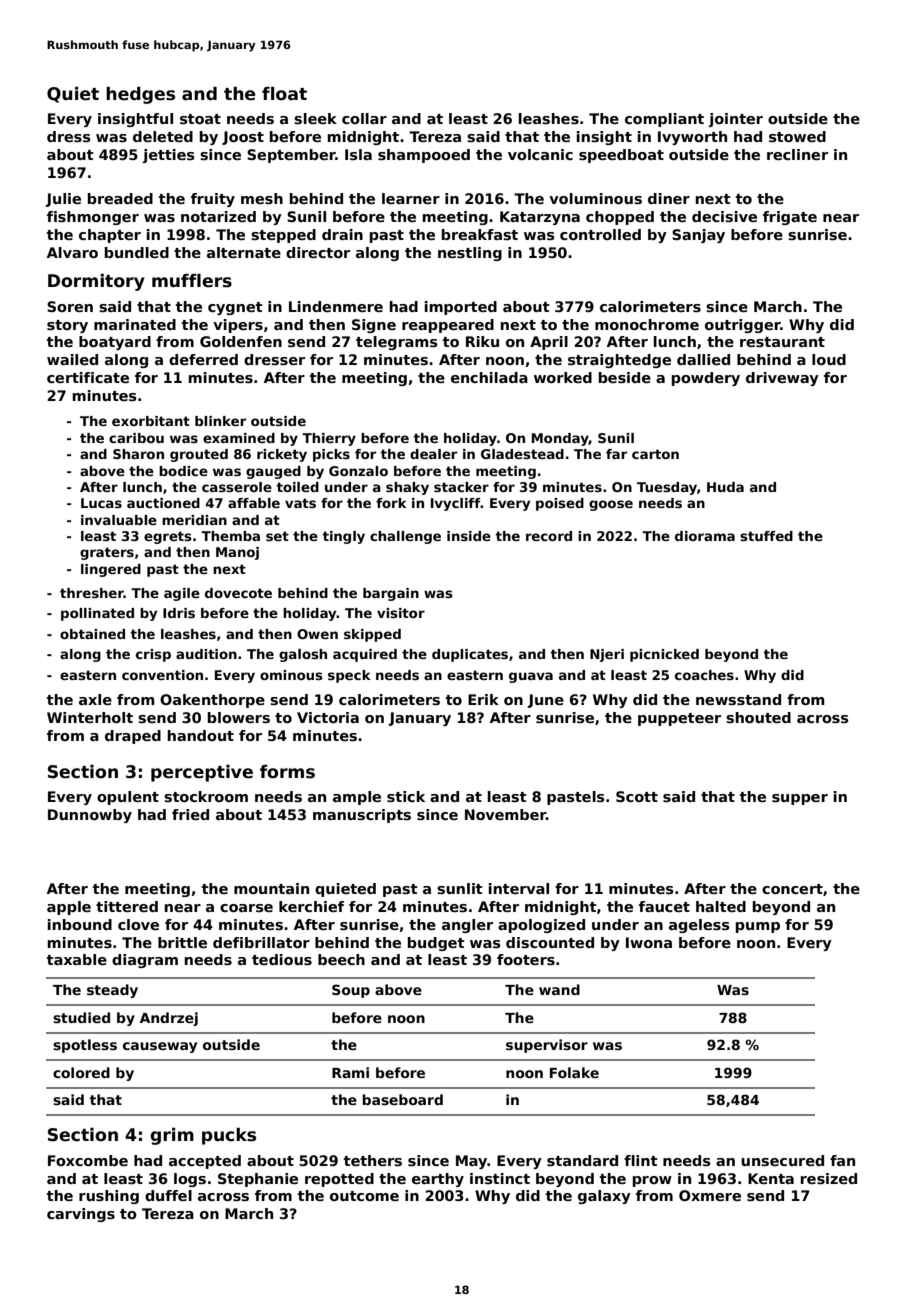 The height and width of the image is (1316, 908). Describe the element at coordinates (364, 118) in the image. I see `collar` at that location.
